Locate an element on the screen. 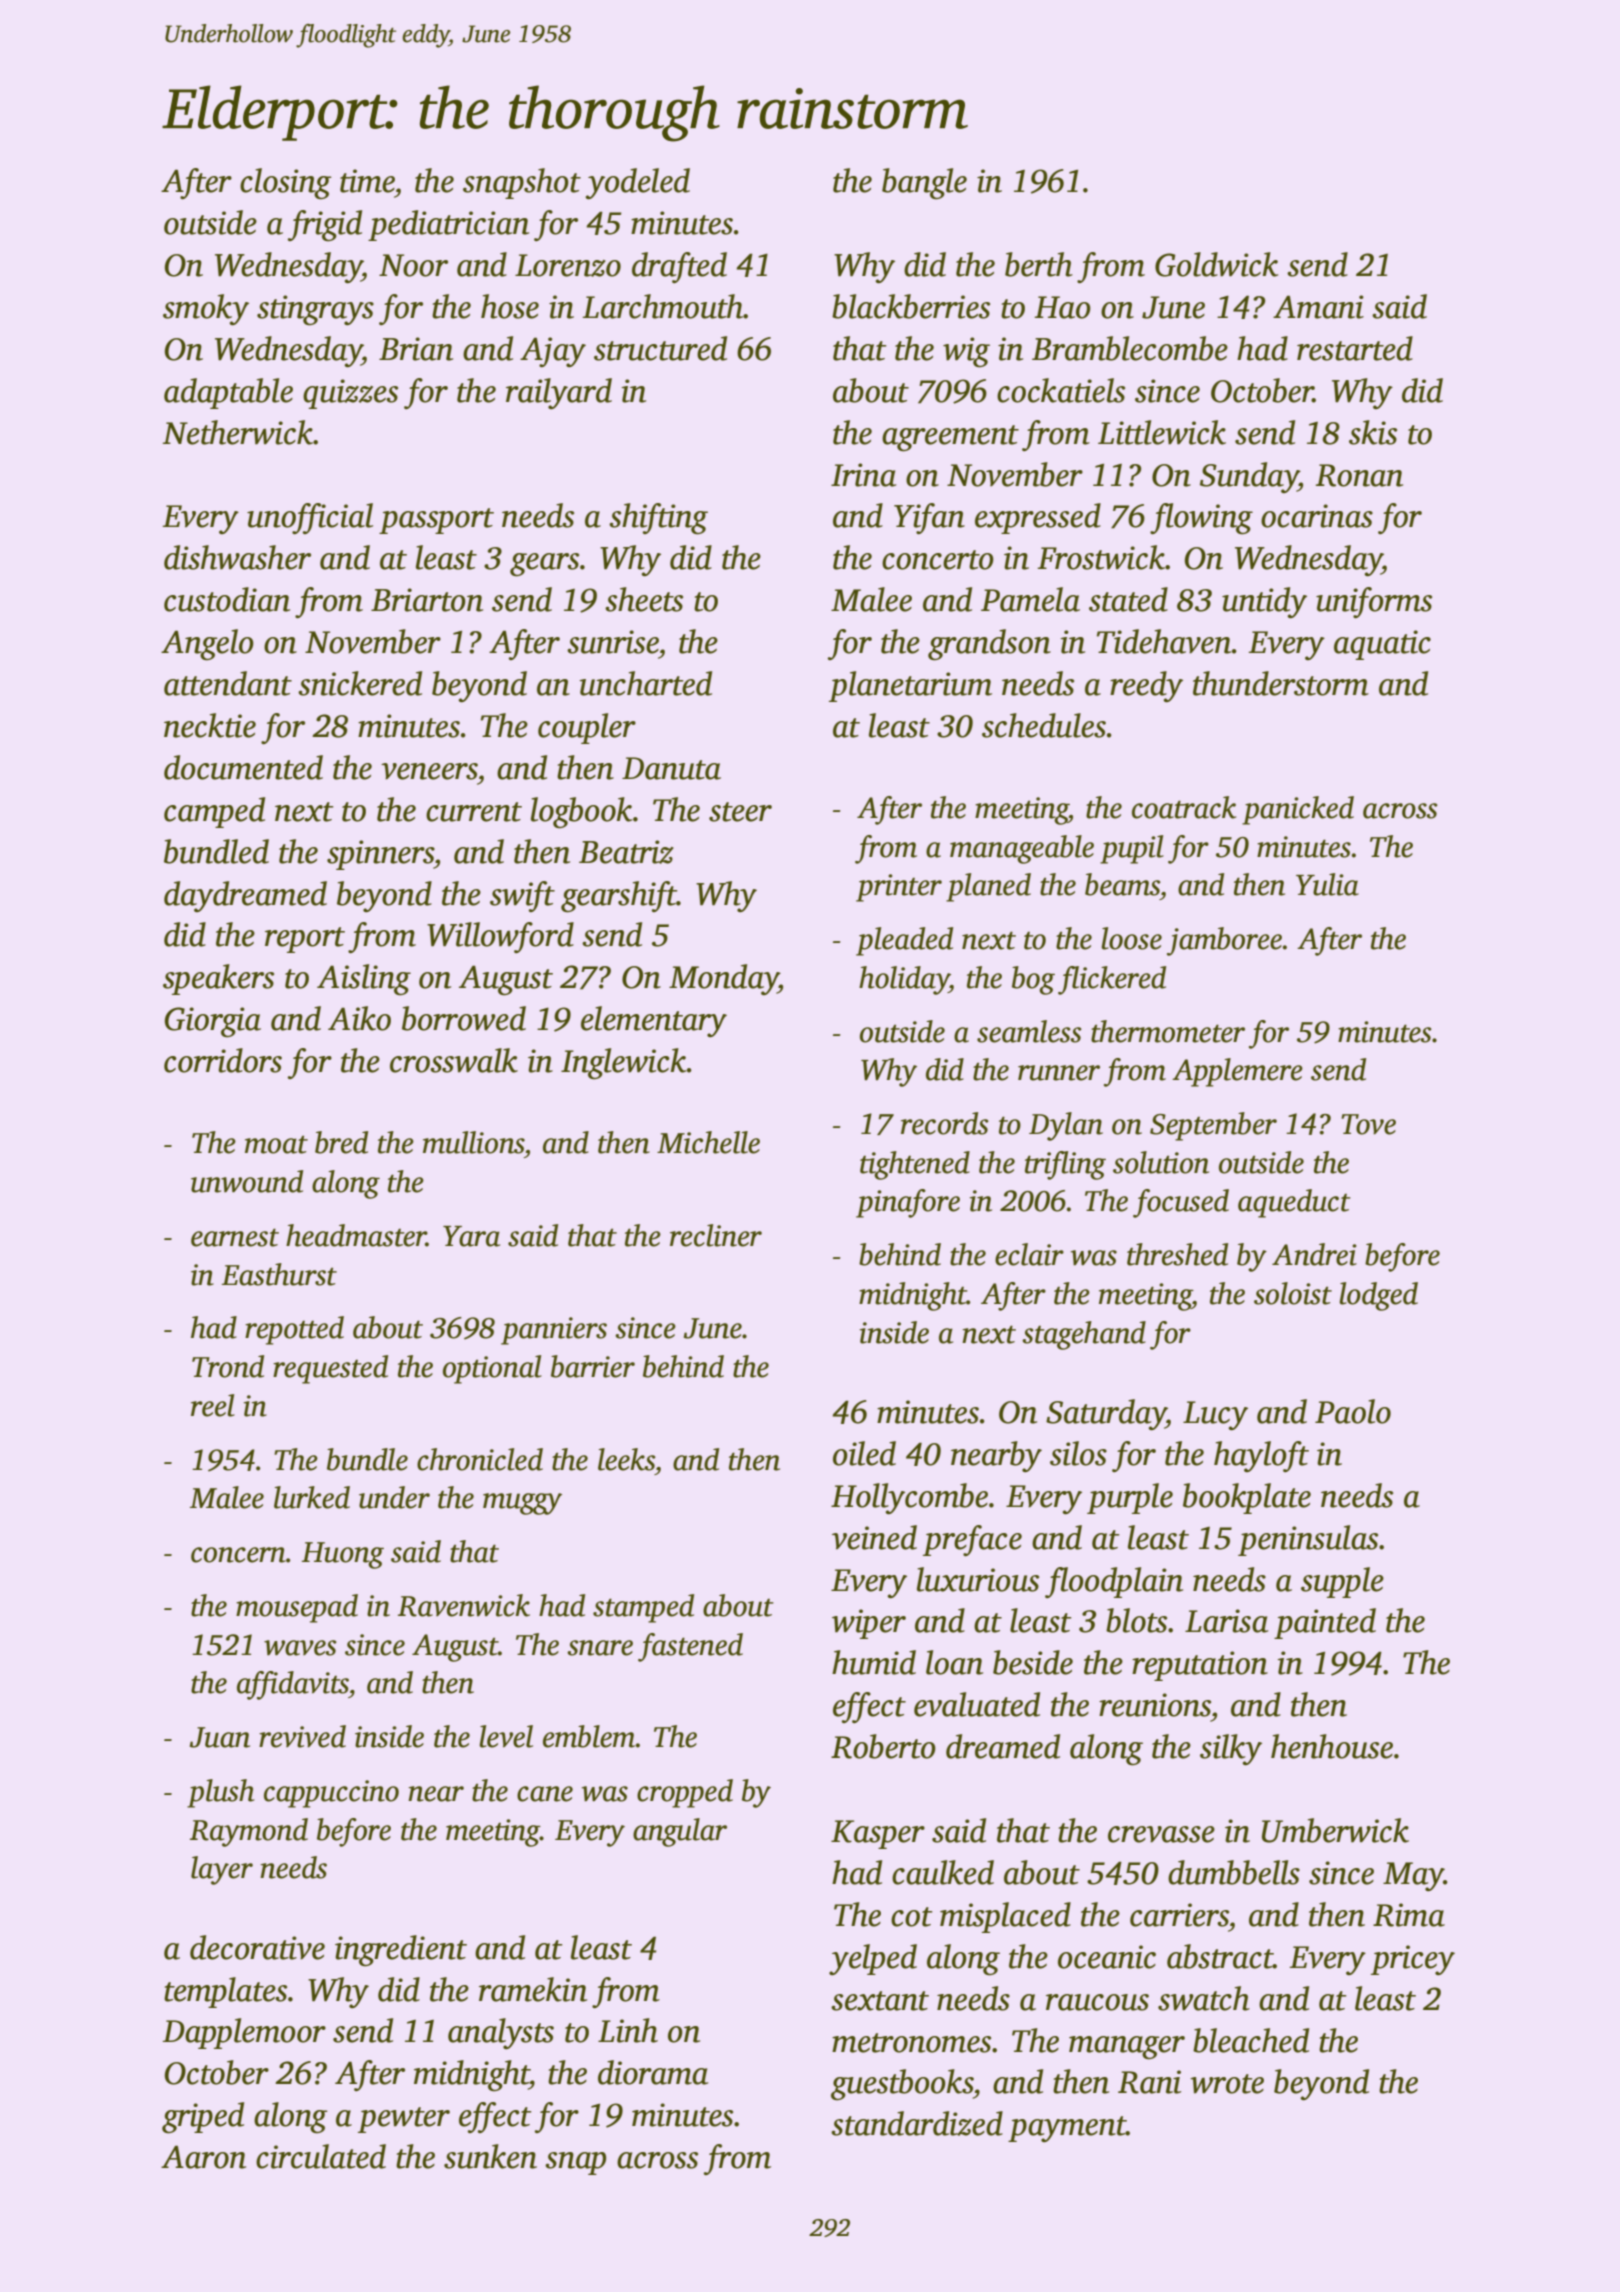 The image size is (1620, 2292). Aaron is located at coordinates (203, 2157).
